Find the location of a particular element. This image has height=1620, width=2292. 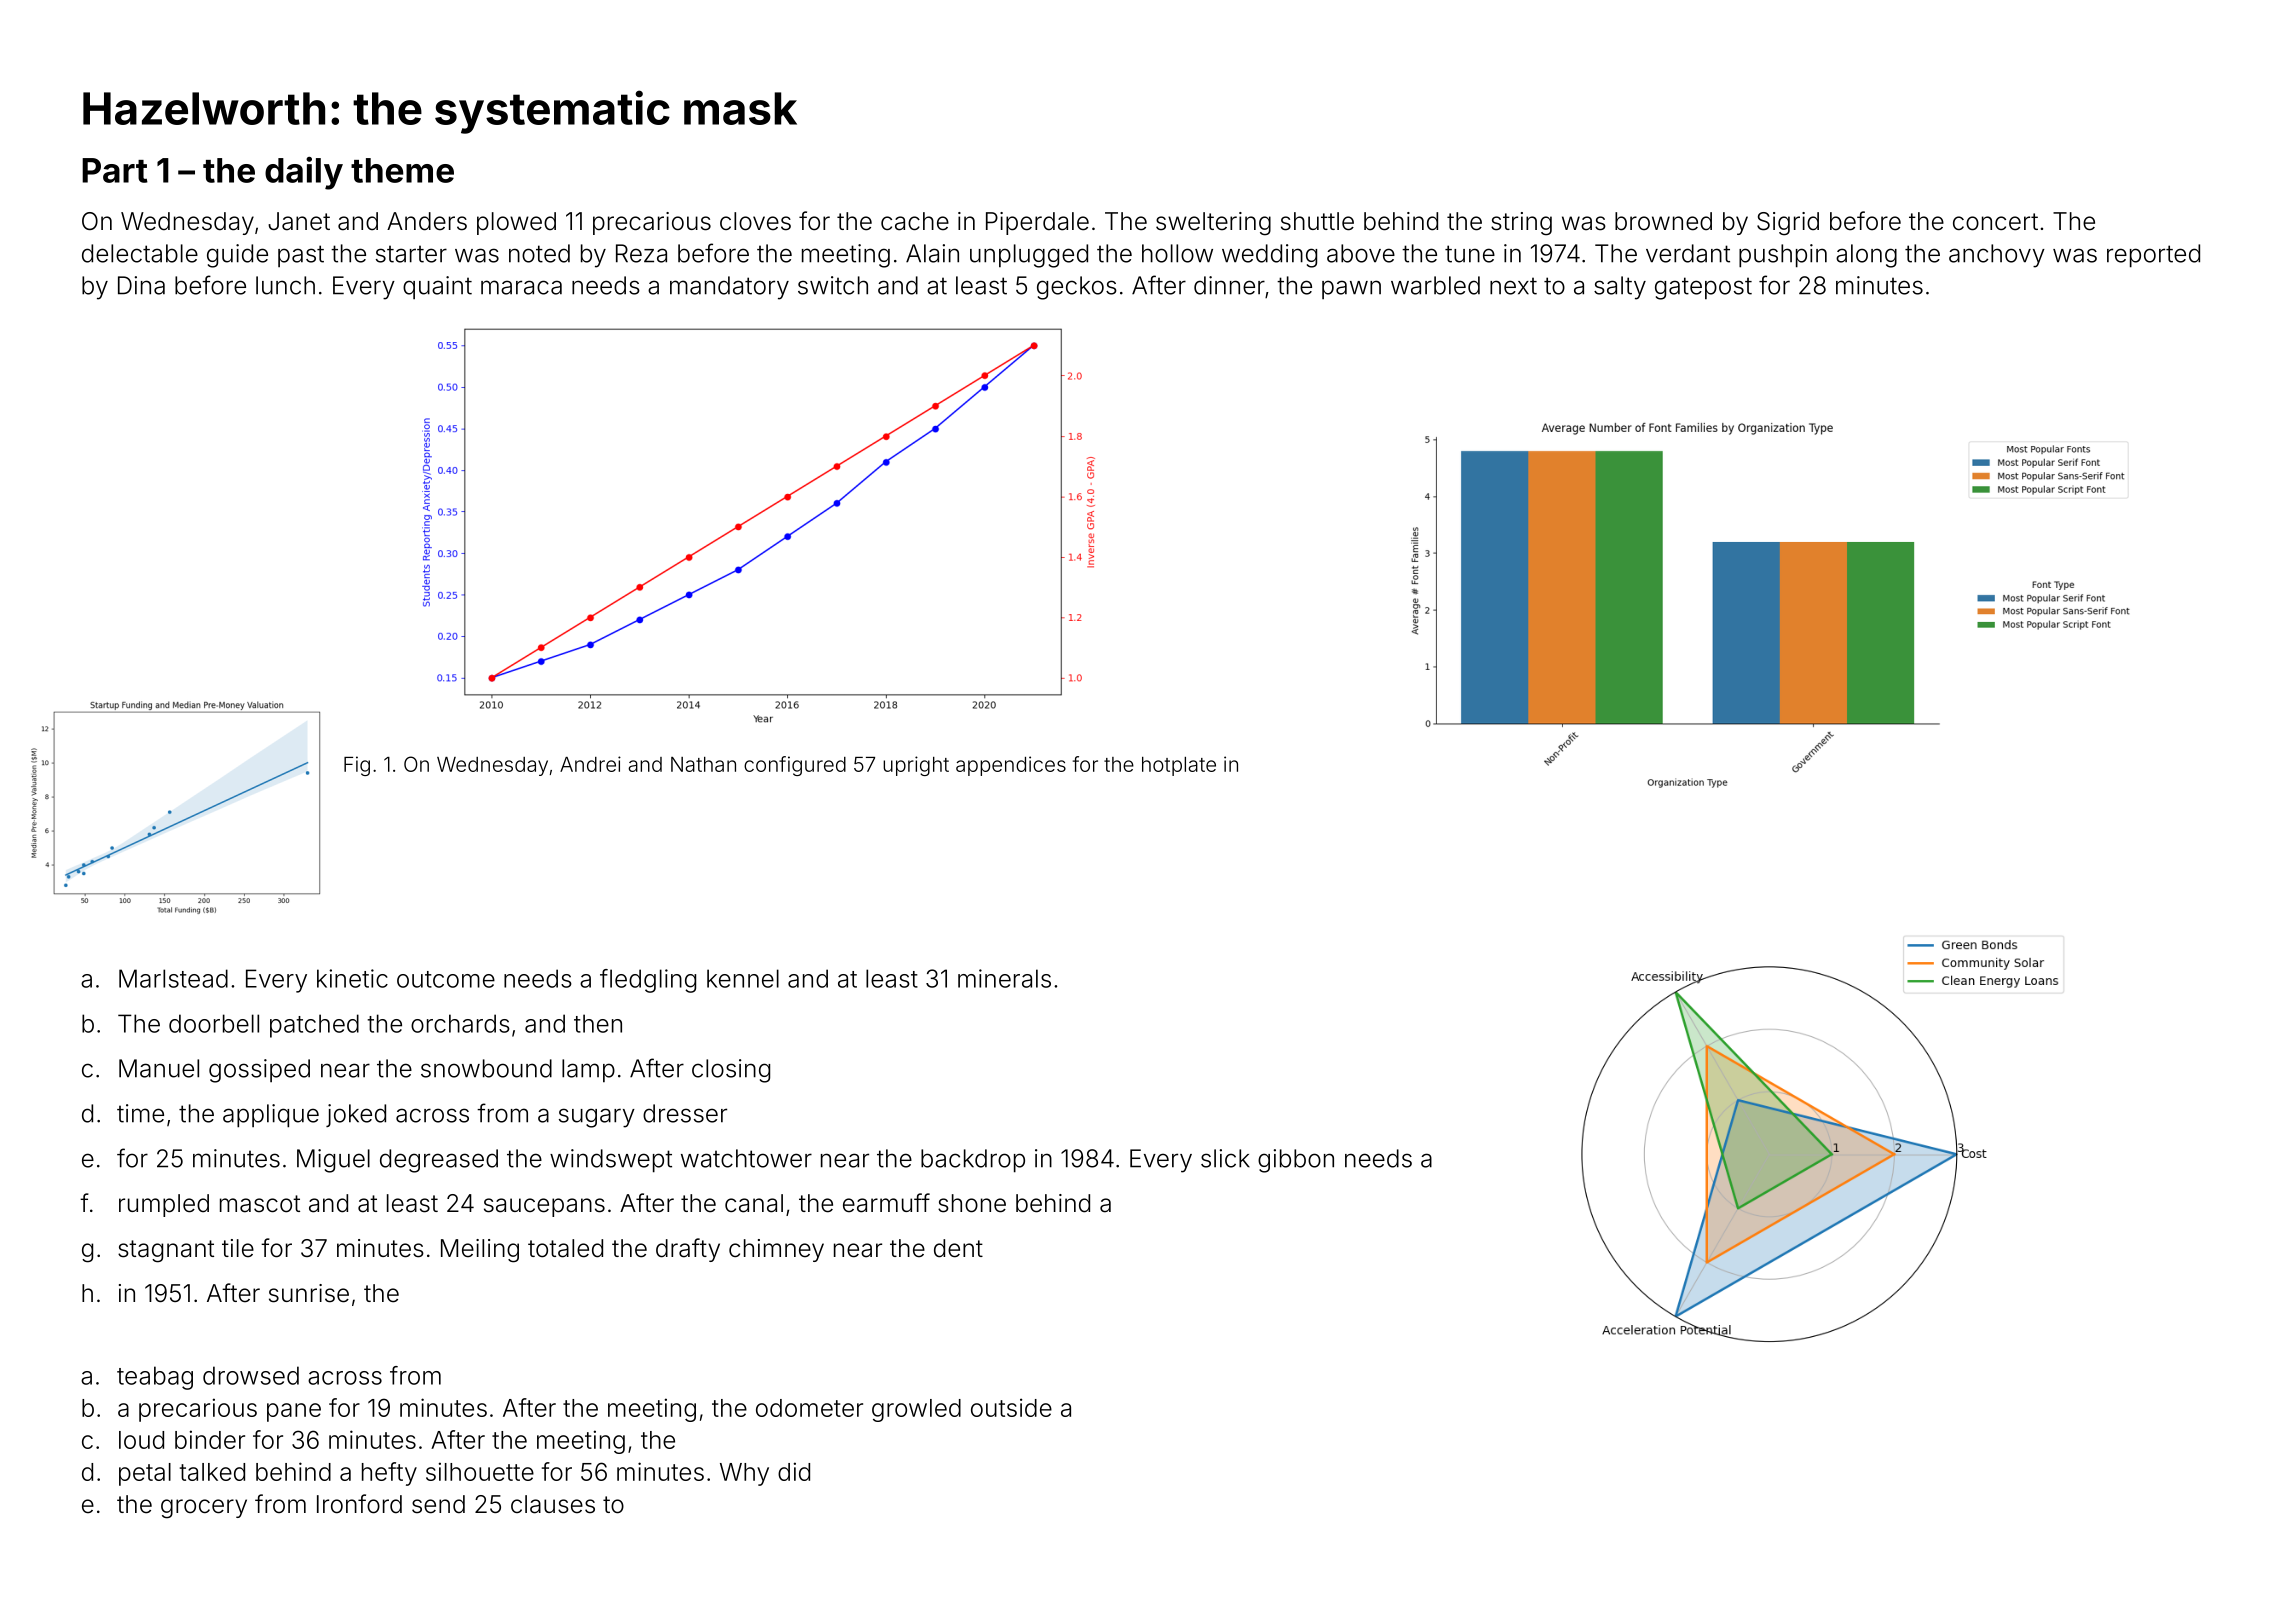

minerals is located at coordinates (1004, 978).
